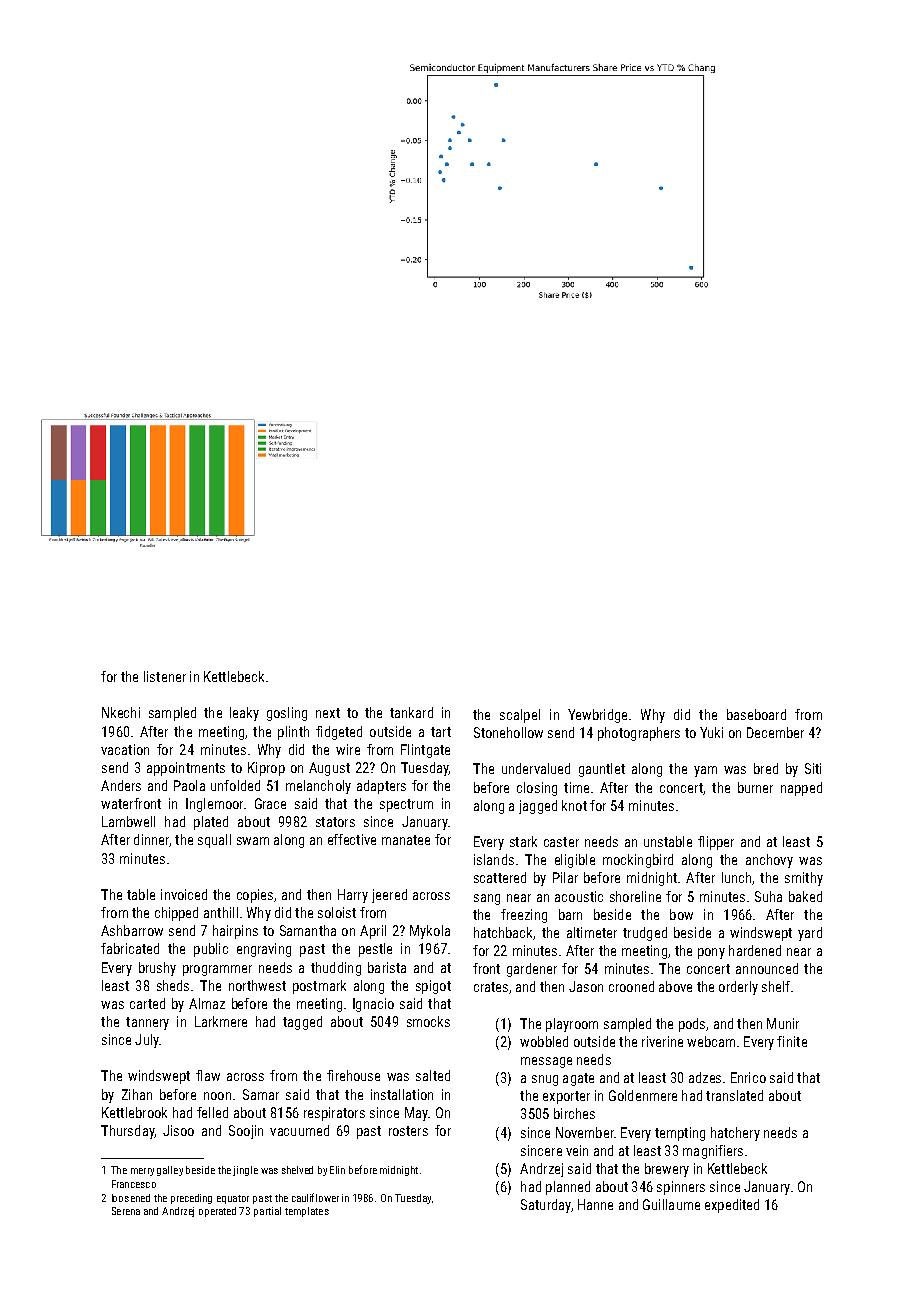  Describe the element at coordinates (261, 1094) in the page. I see `Samar` at that location.
